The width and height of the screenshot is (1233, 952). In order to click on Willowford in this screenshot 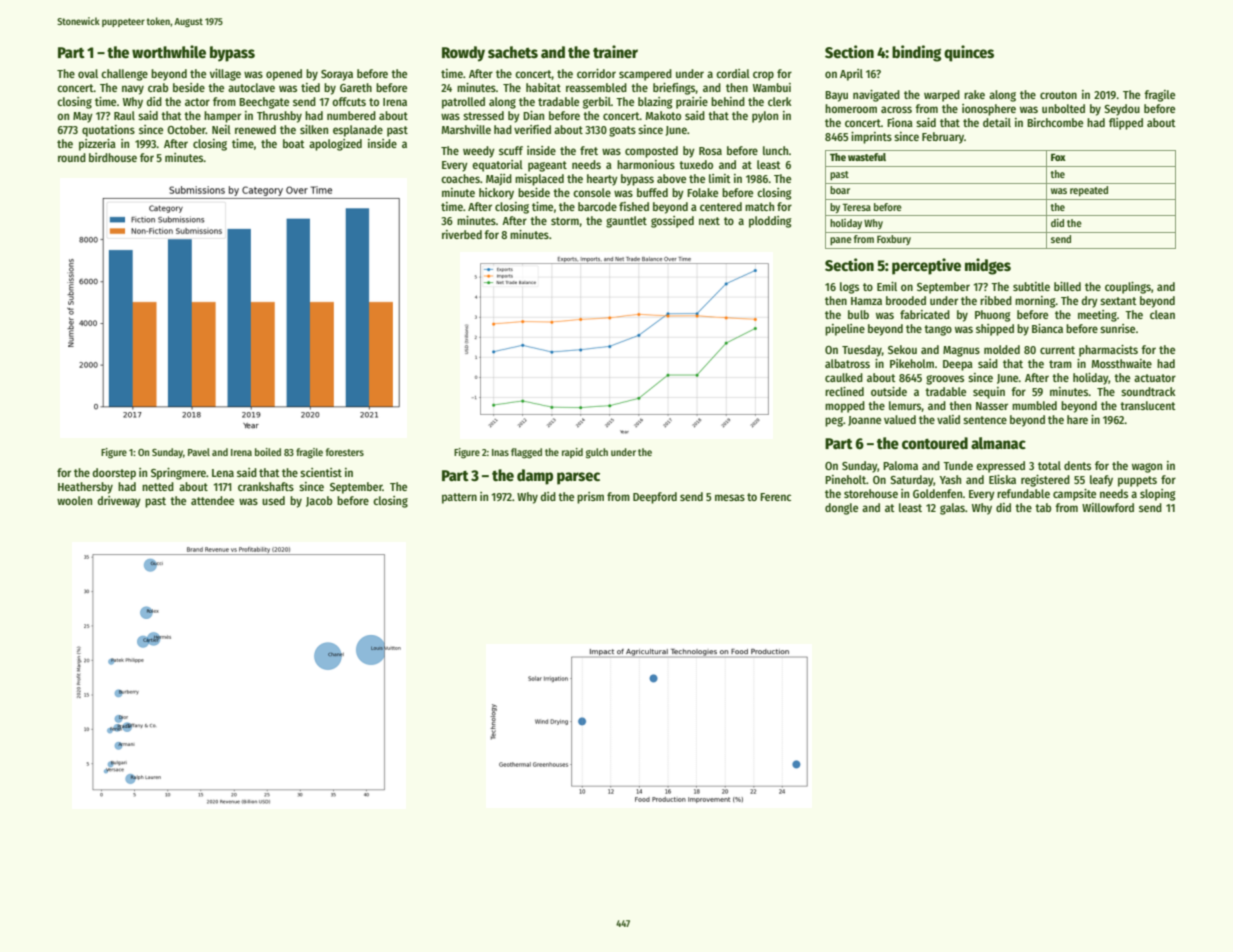, I will do `click(1108, 507)`.
